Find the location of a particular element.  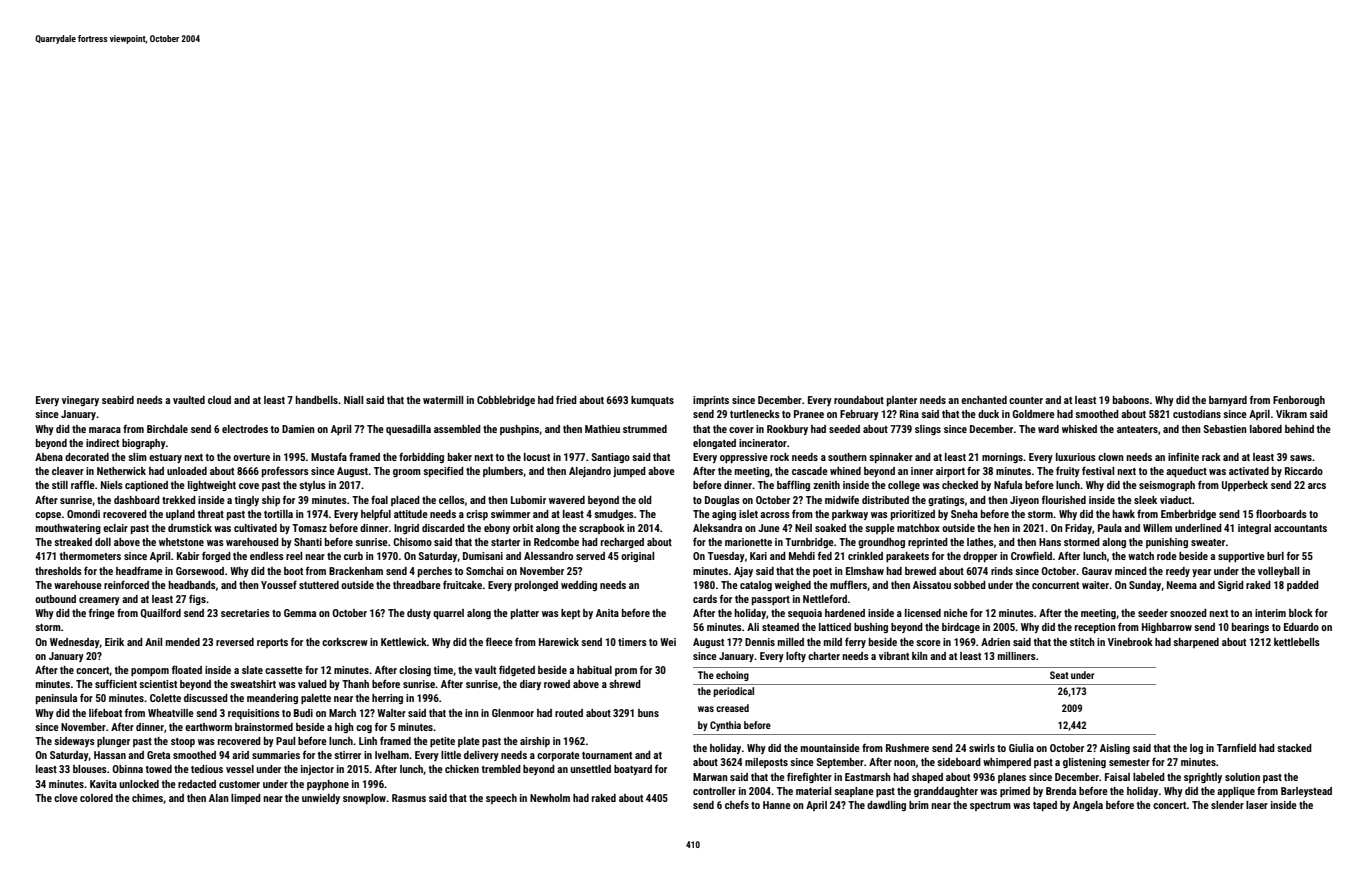

chefs is located at coordinates (737, 805).
